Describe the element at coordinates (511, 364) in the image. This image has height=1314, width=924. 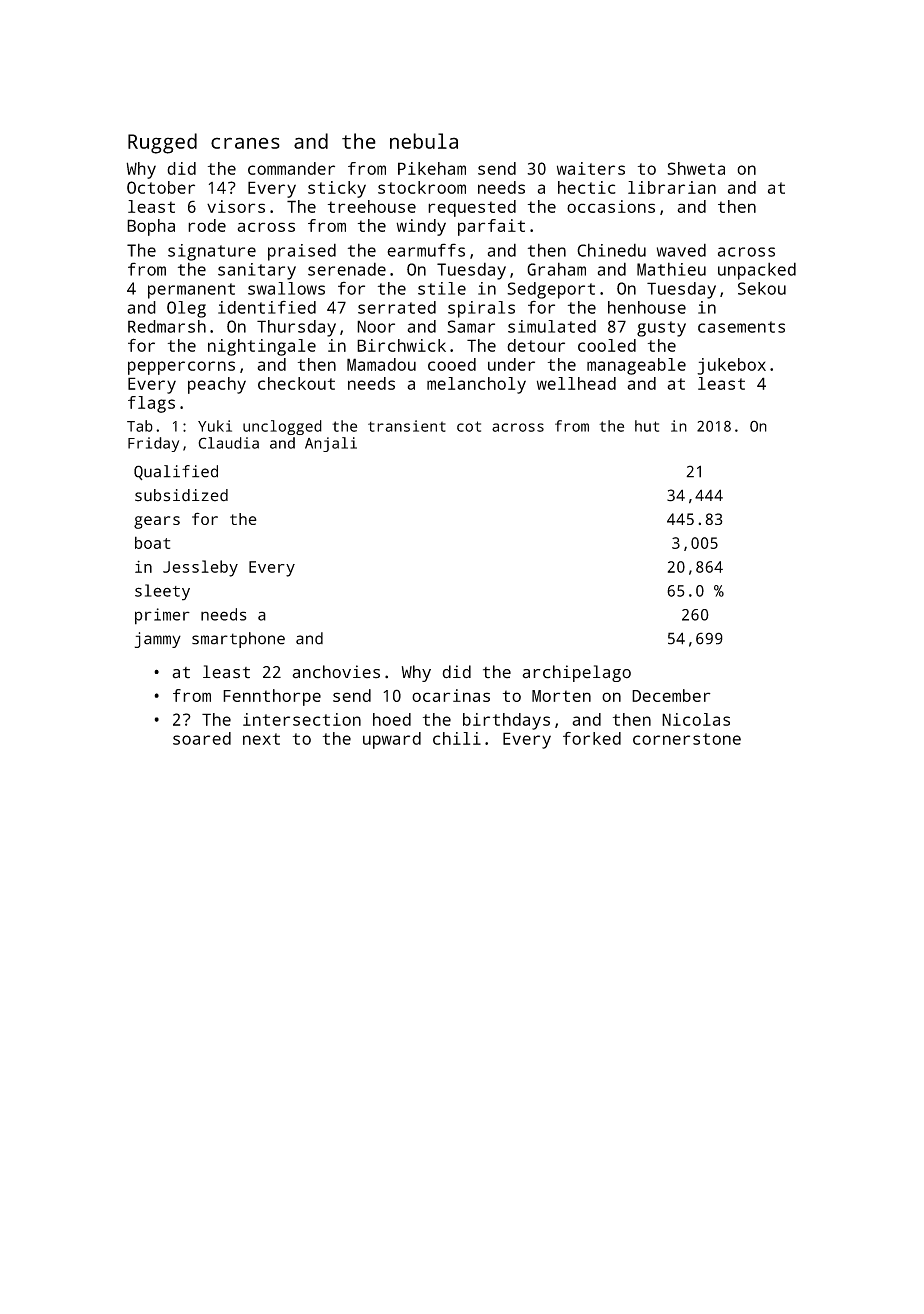
I see `under` at that location.
